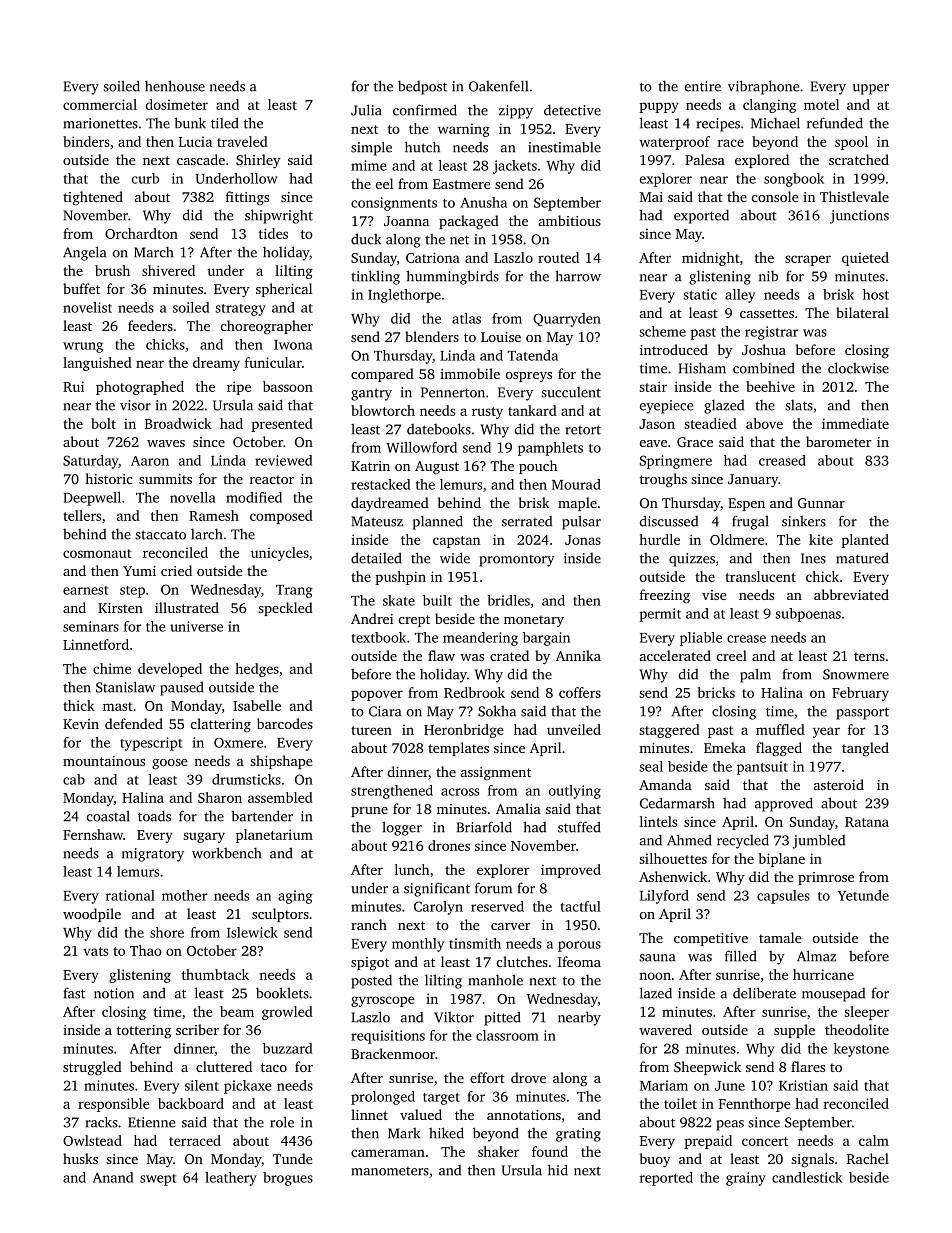  Describe the element at coordinates (768, 276) in the screenshot. I see `nib` at that location.
